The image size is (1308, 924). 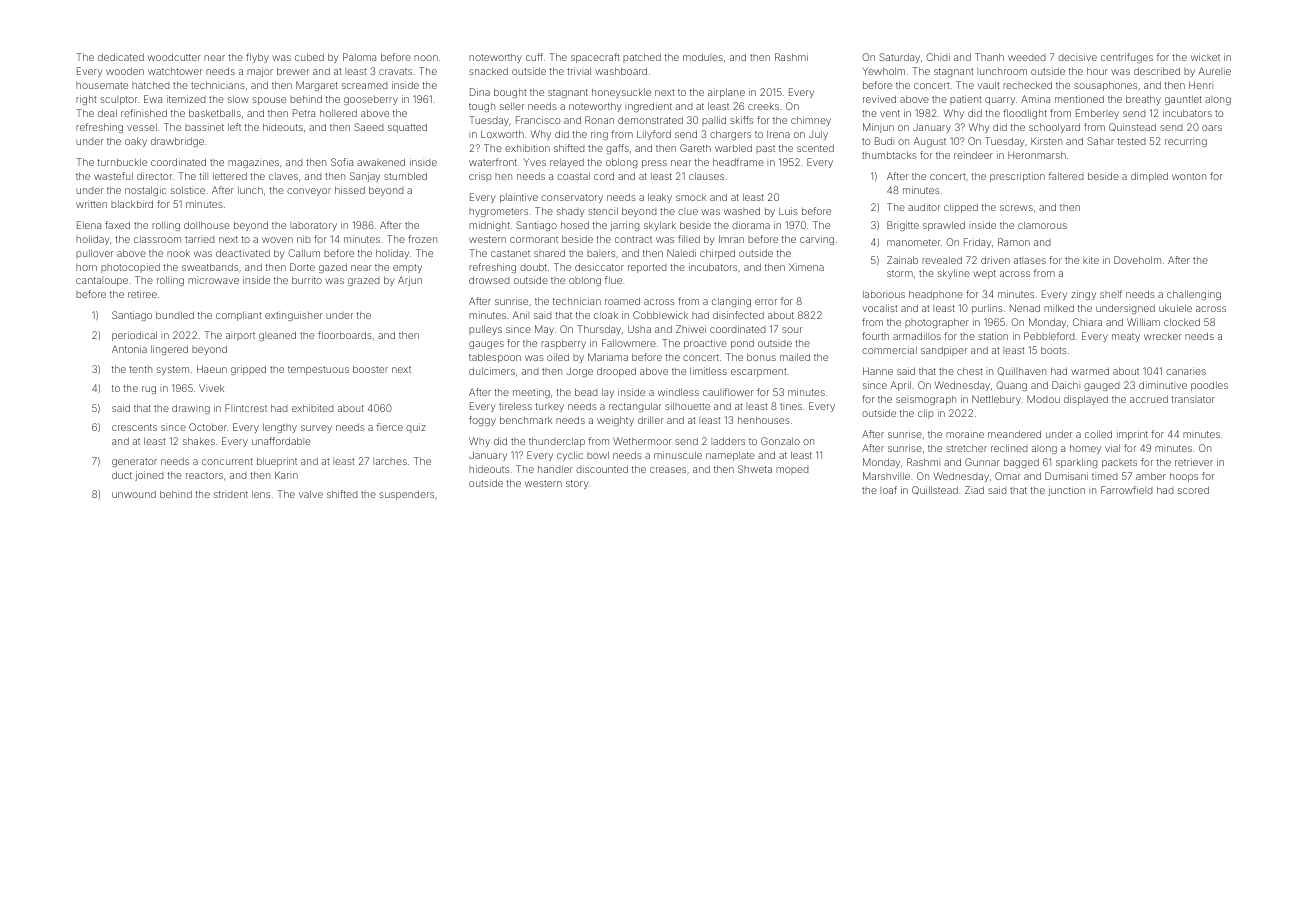 What do you see at coordinates (1205, 57) in the document?
I see `wicket` at bounding box center [1205, 57].
